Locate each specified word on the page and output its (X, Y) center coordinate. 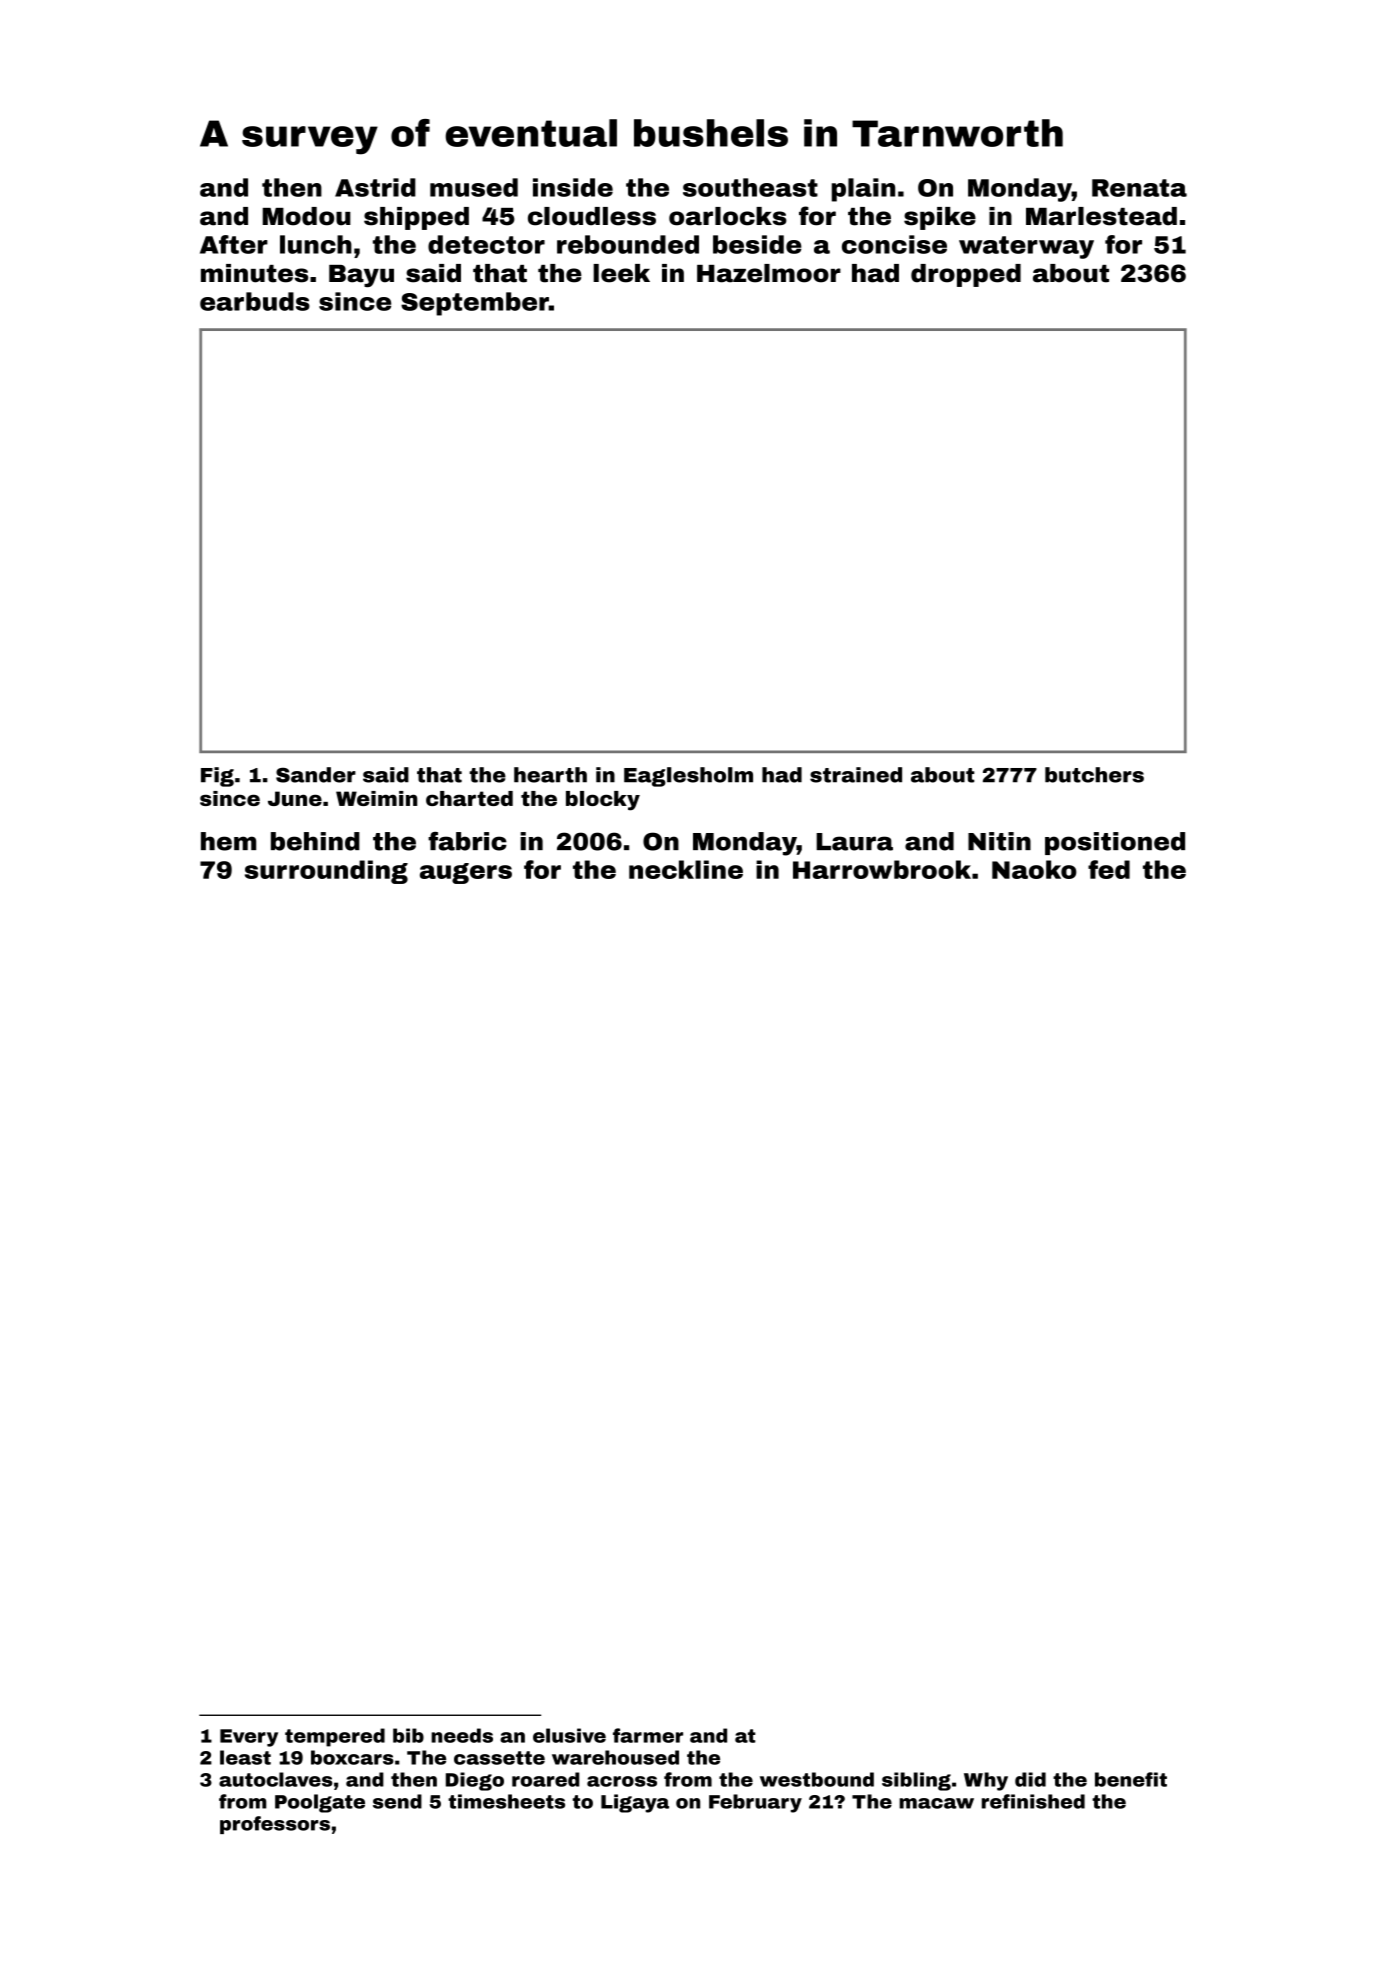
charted (469, 798)
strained (856, 775)
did (1030, 1779)
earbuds (255, 301)
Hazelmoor (769, 273)
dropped (966, 275)
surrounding (326, 872)
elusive (569, 1735)
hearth (550, 775)
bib (408, 1735)
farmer (648, 1735)
